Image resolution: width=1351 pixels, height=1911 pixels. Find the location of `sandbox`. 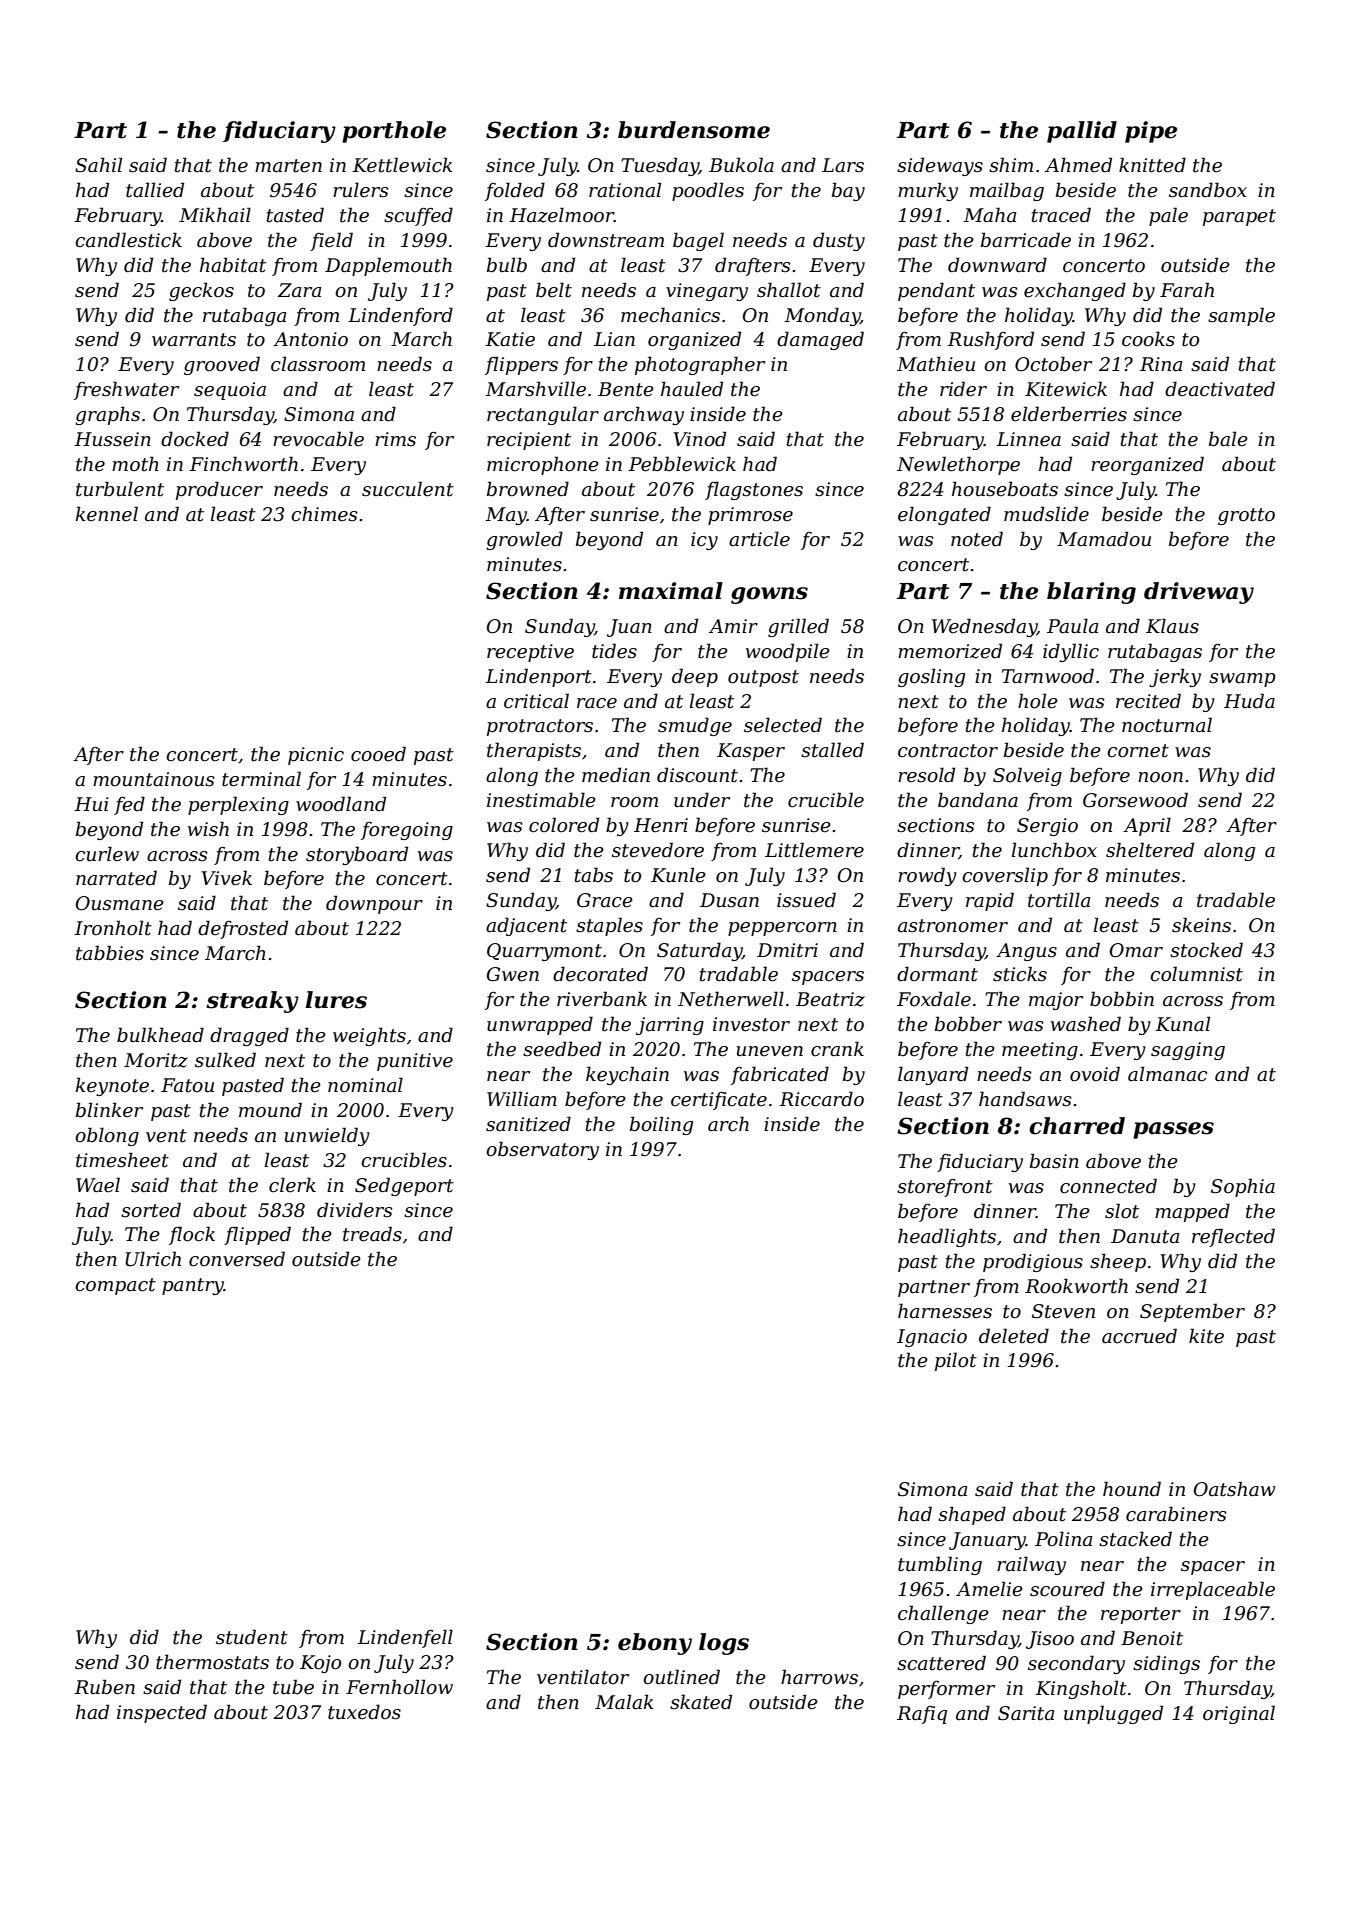

sandbox is located at coordinates (1208, 190).
